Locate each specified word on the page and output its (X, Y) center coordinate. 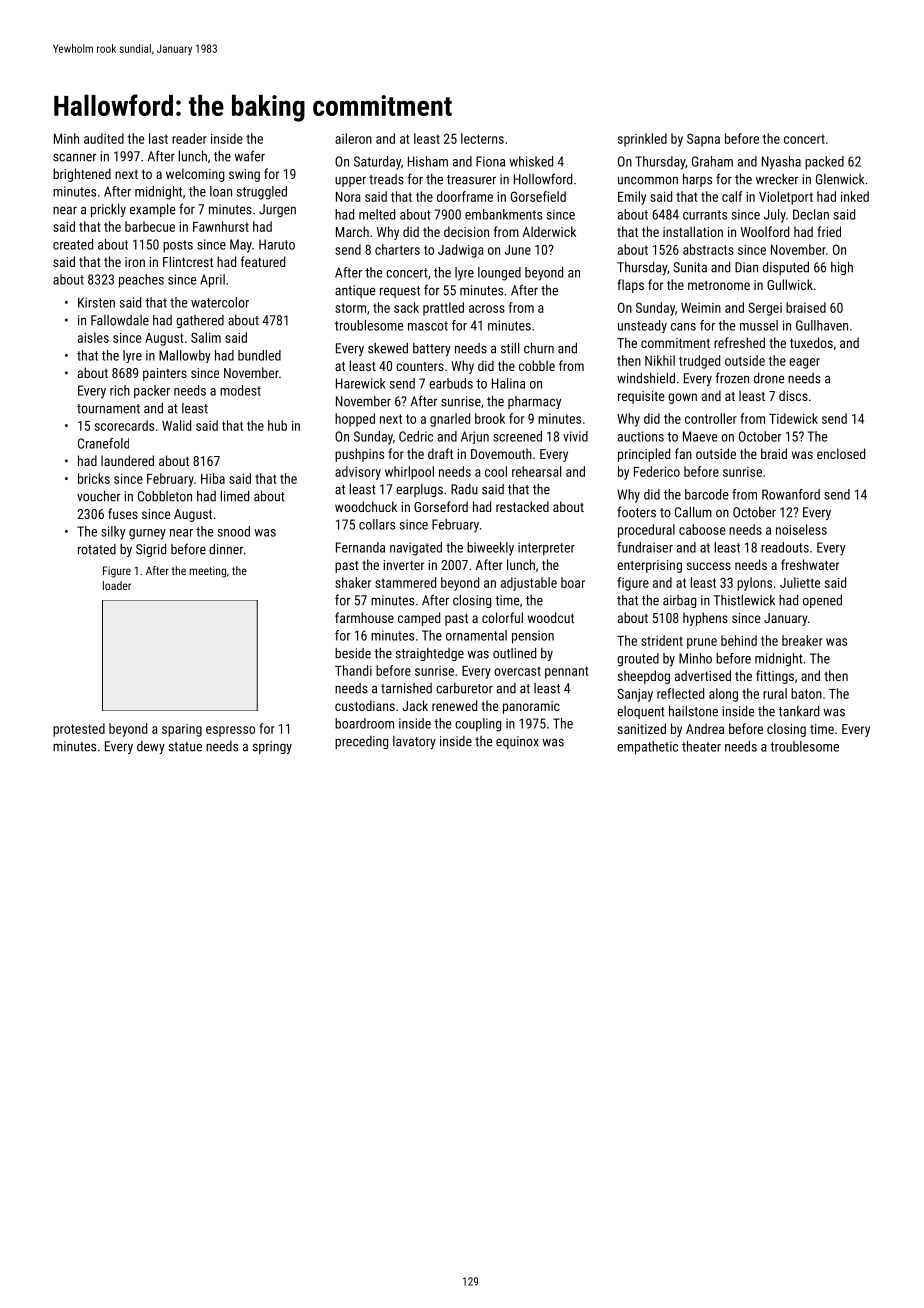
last (158, 138)
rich (120, 390)
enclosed (841, 453)
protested (79, 730)
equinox (517, 742)
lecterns (482, 138)
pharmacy (534, 402)
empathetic (647, 748)
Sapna (703, 140)
